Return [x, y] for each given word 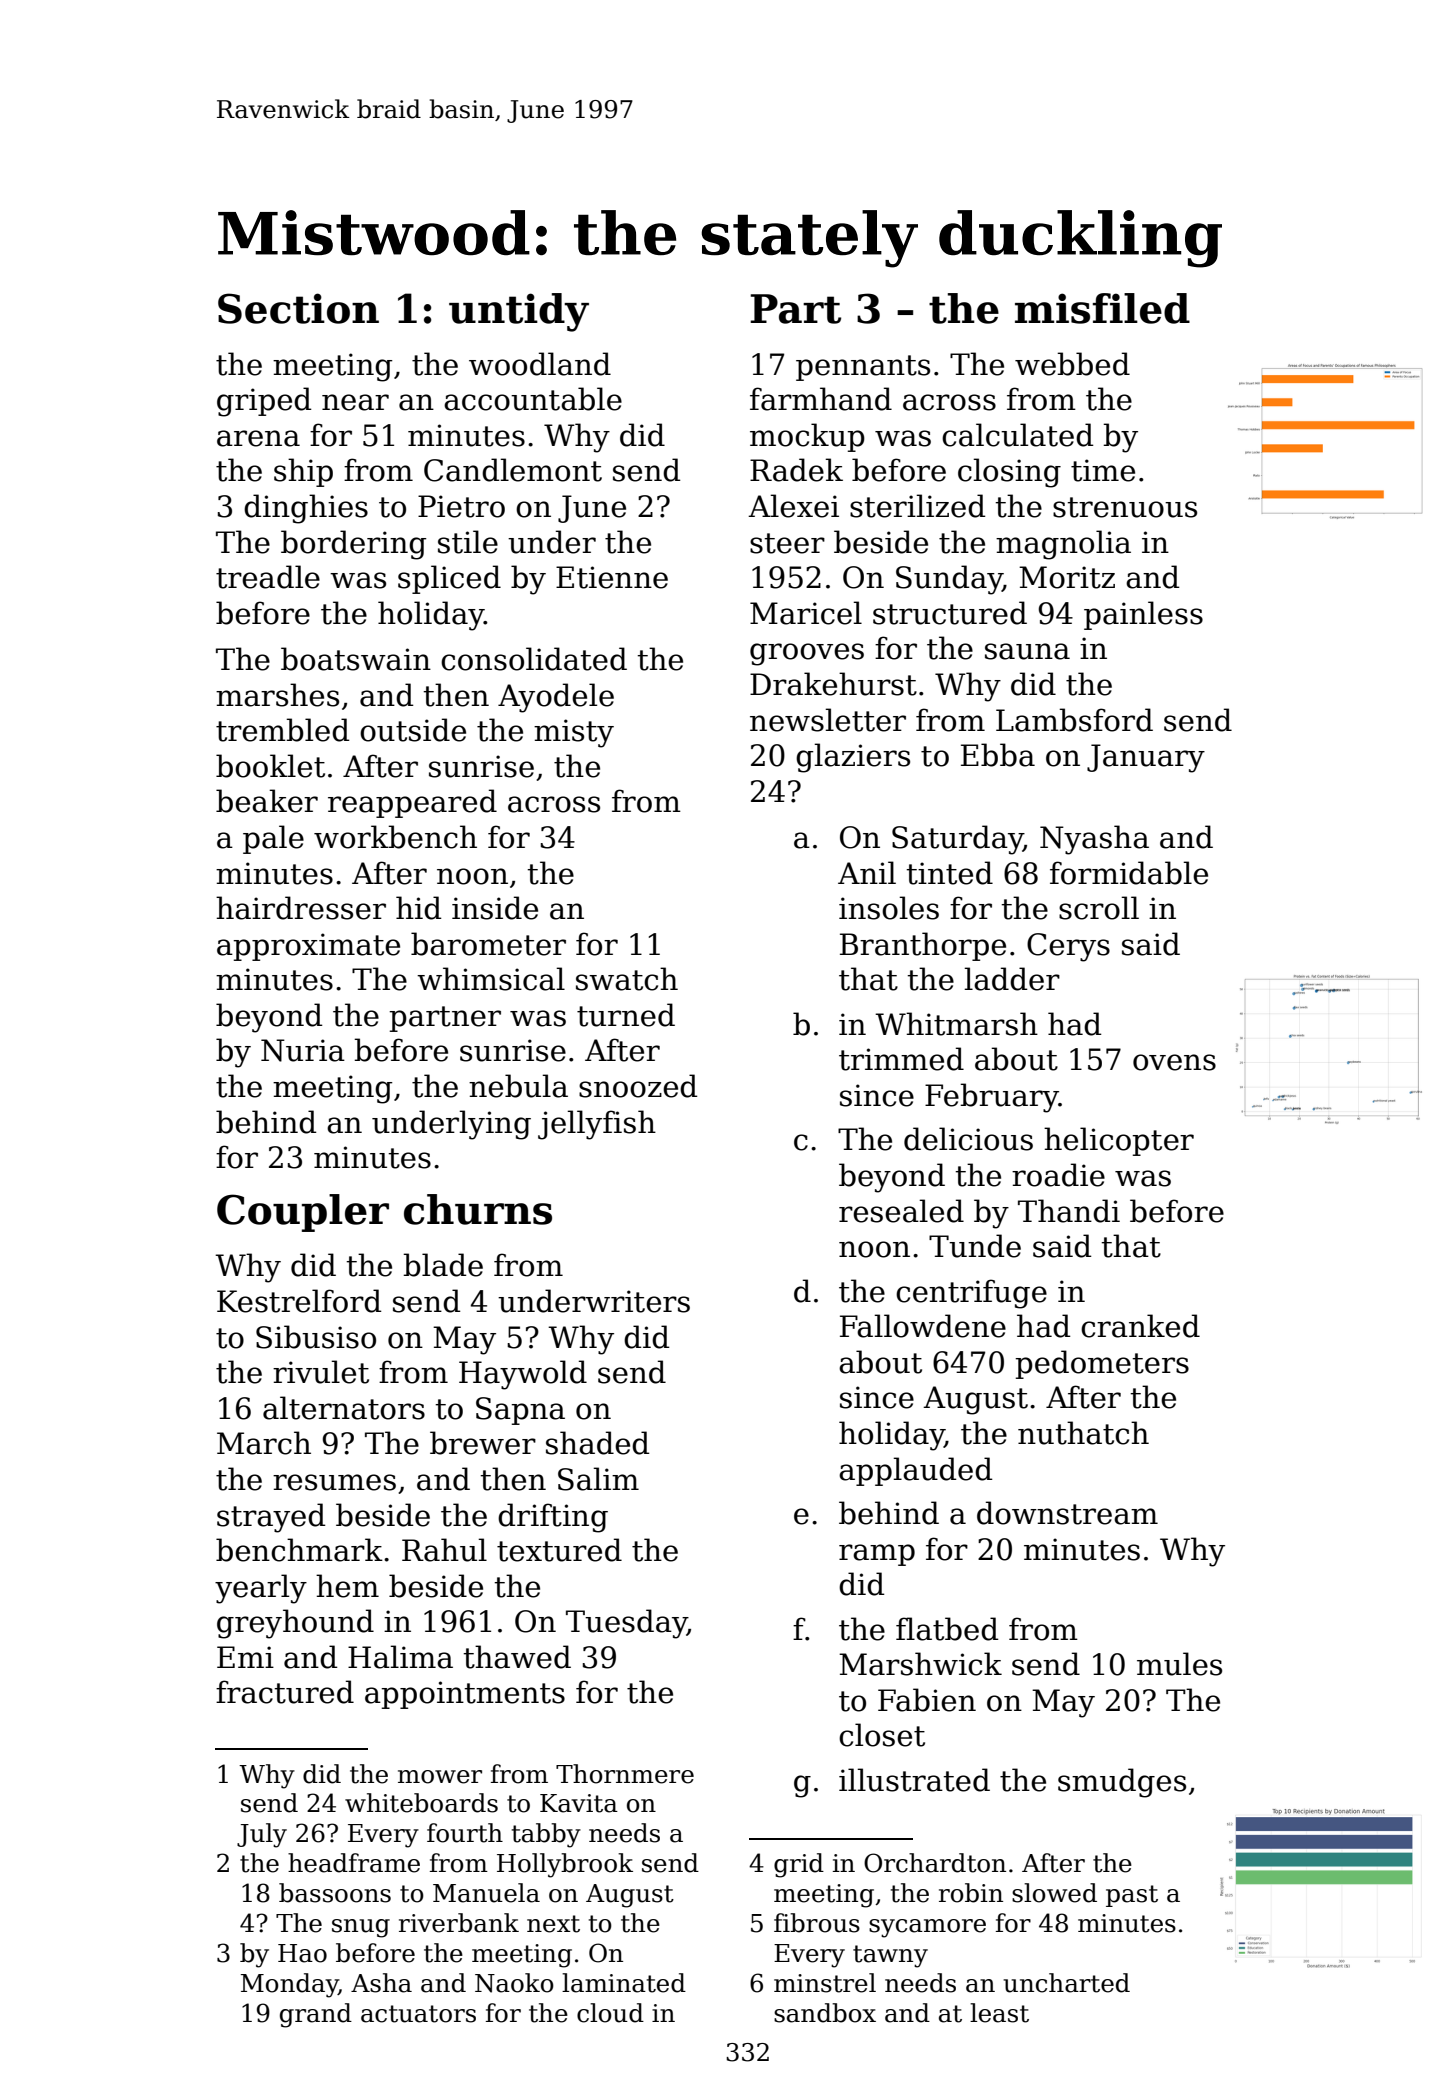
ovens [1174, 1062]
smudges [1122, 1783]
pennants [863, 368]
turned [626, 1015]
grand [316, 2015]
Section [298, 308]
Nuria [303, 1050]
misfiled [1102, 308]
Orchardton [935, 1863]
